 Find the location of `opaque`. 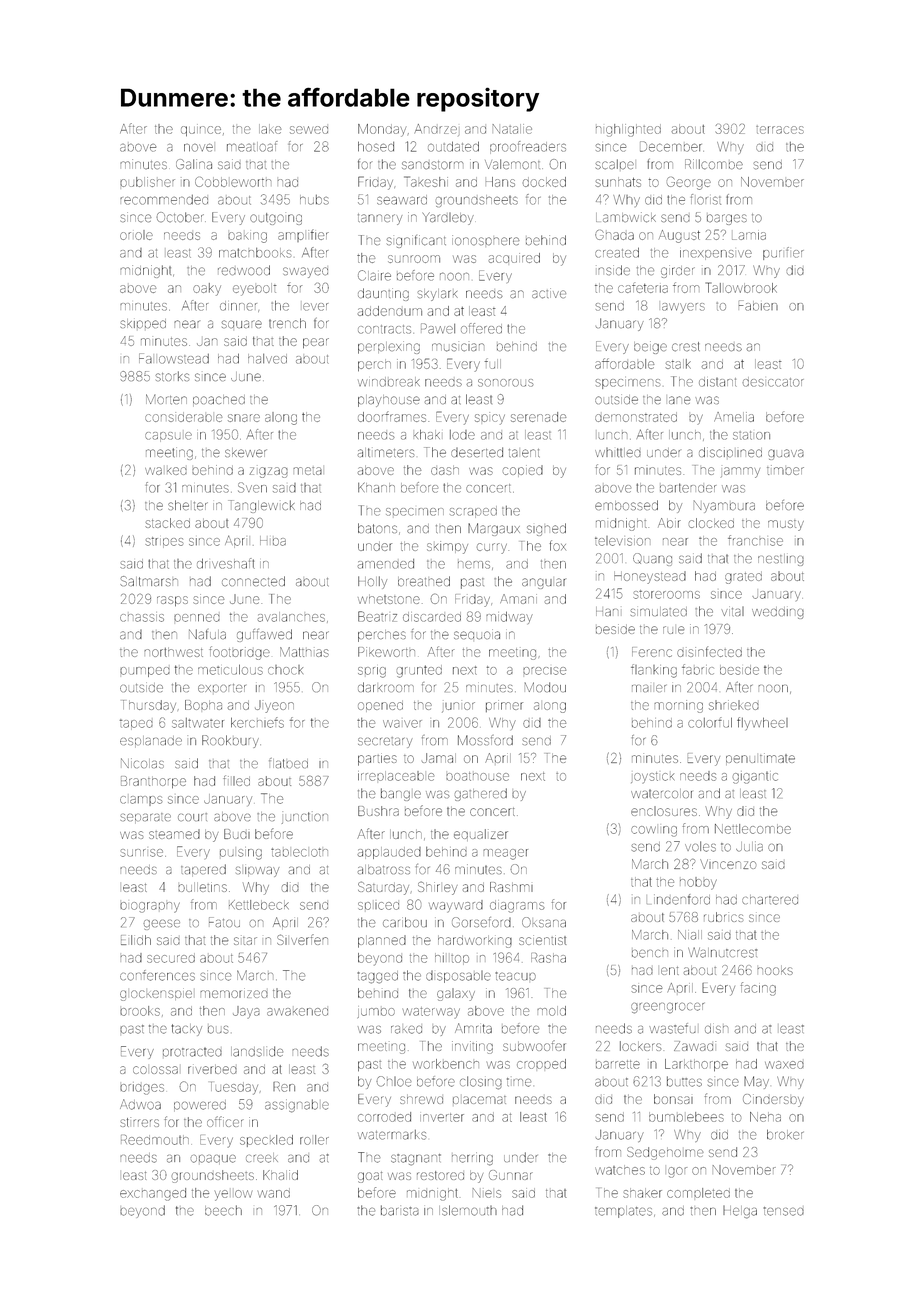

opaque is located at coordinates (213, 1159).
